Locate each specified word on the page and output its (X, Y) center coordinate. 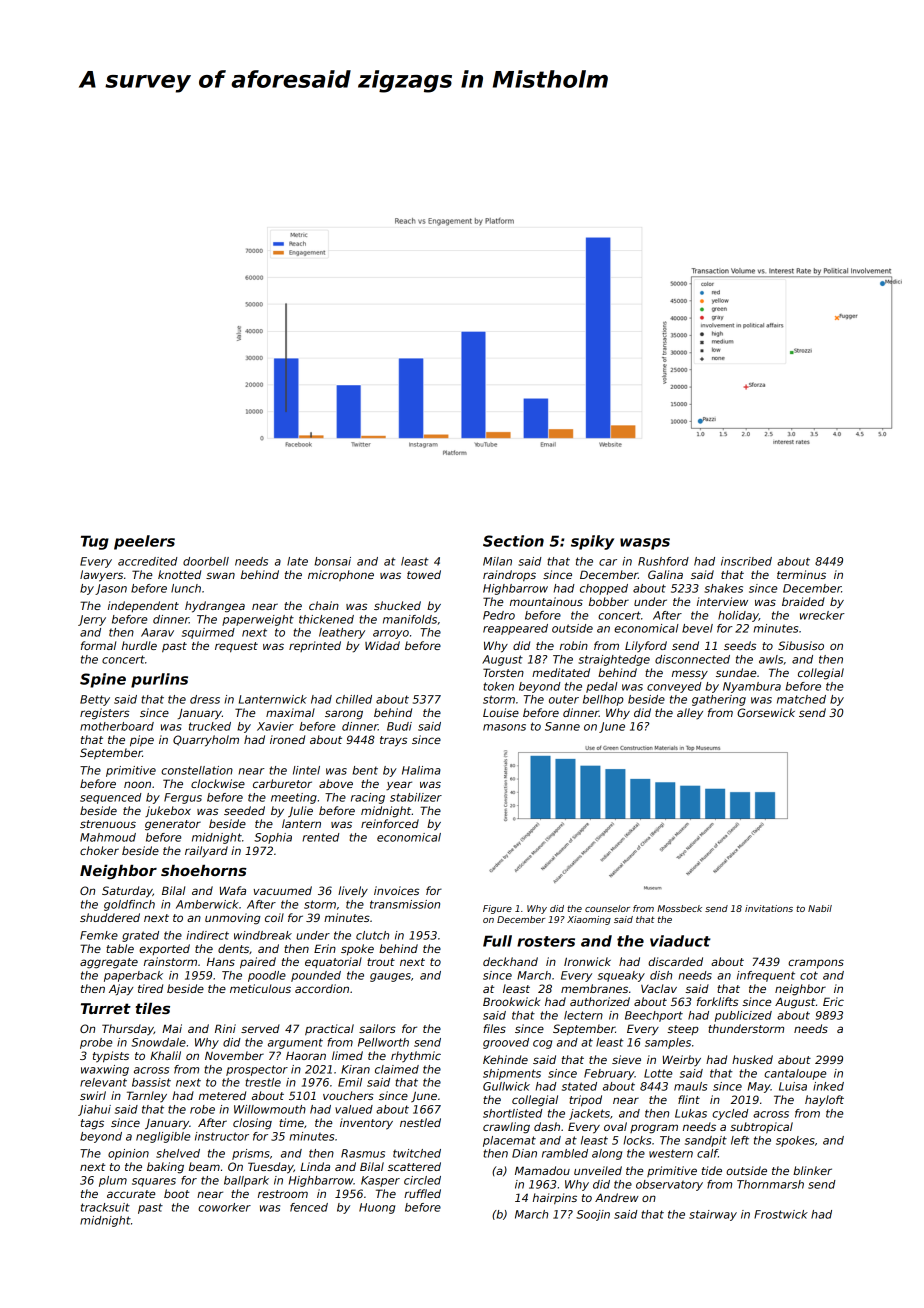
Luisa (793, 1086)
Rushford (663, 561)
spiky (592, 542)
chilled (354, 699)
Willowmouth (270, 1109)
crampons (816, 964)
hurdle (139, 645)
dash (547, 1126)
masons (504, 727)
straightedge (614, 660)
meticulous (260, 988)
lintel (306, 770)
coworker (224, 1207)
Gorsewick (766, 712)
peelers (144, 542)
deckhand (510, 961)
